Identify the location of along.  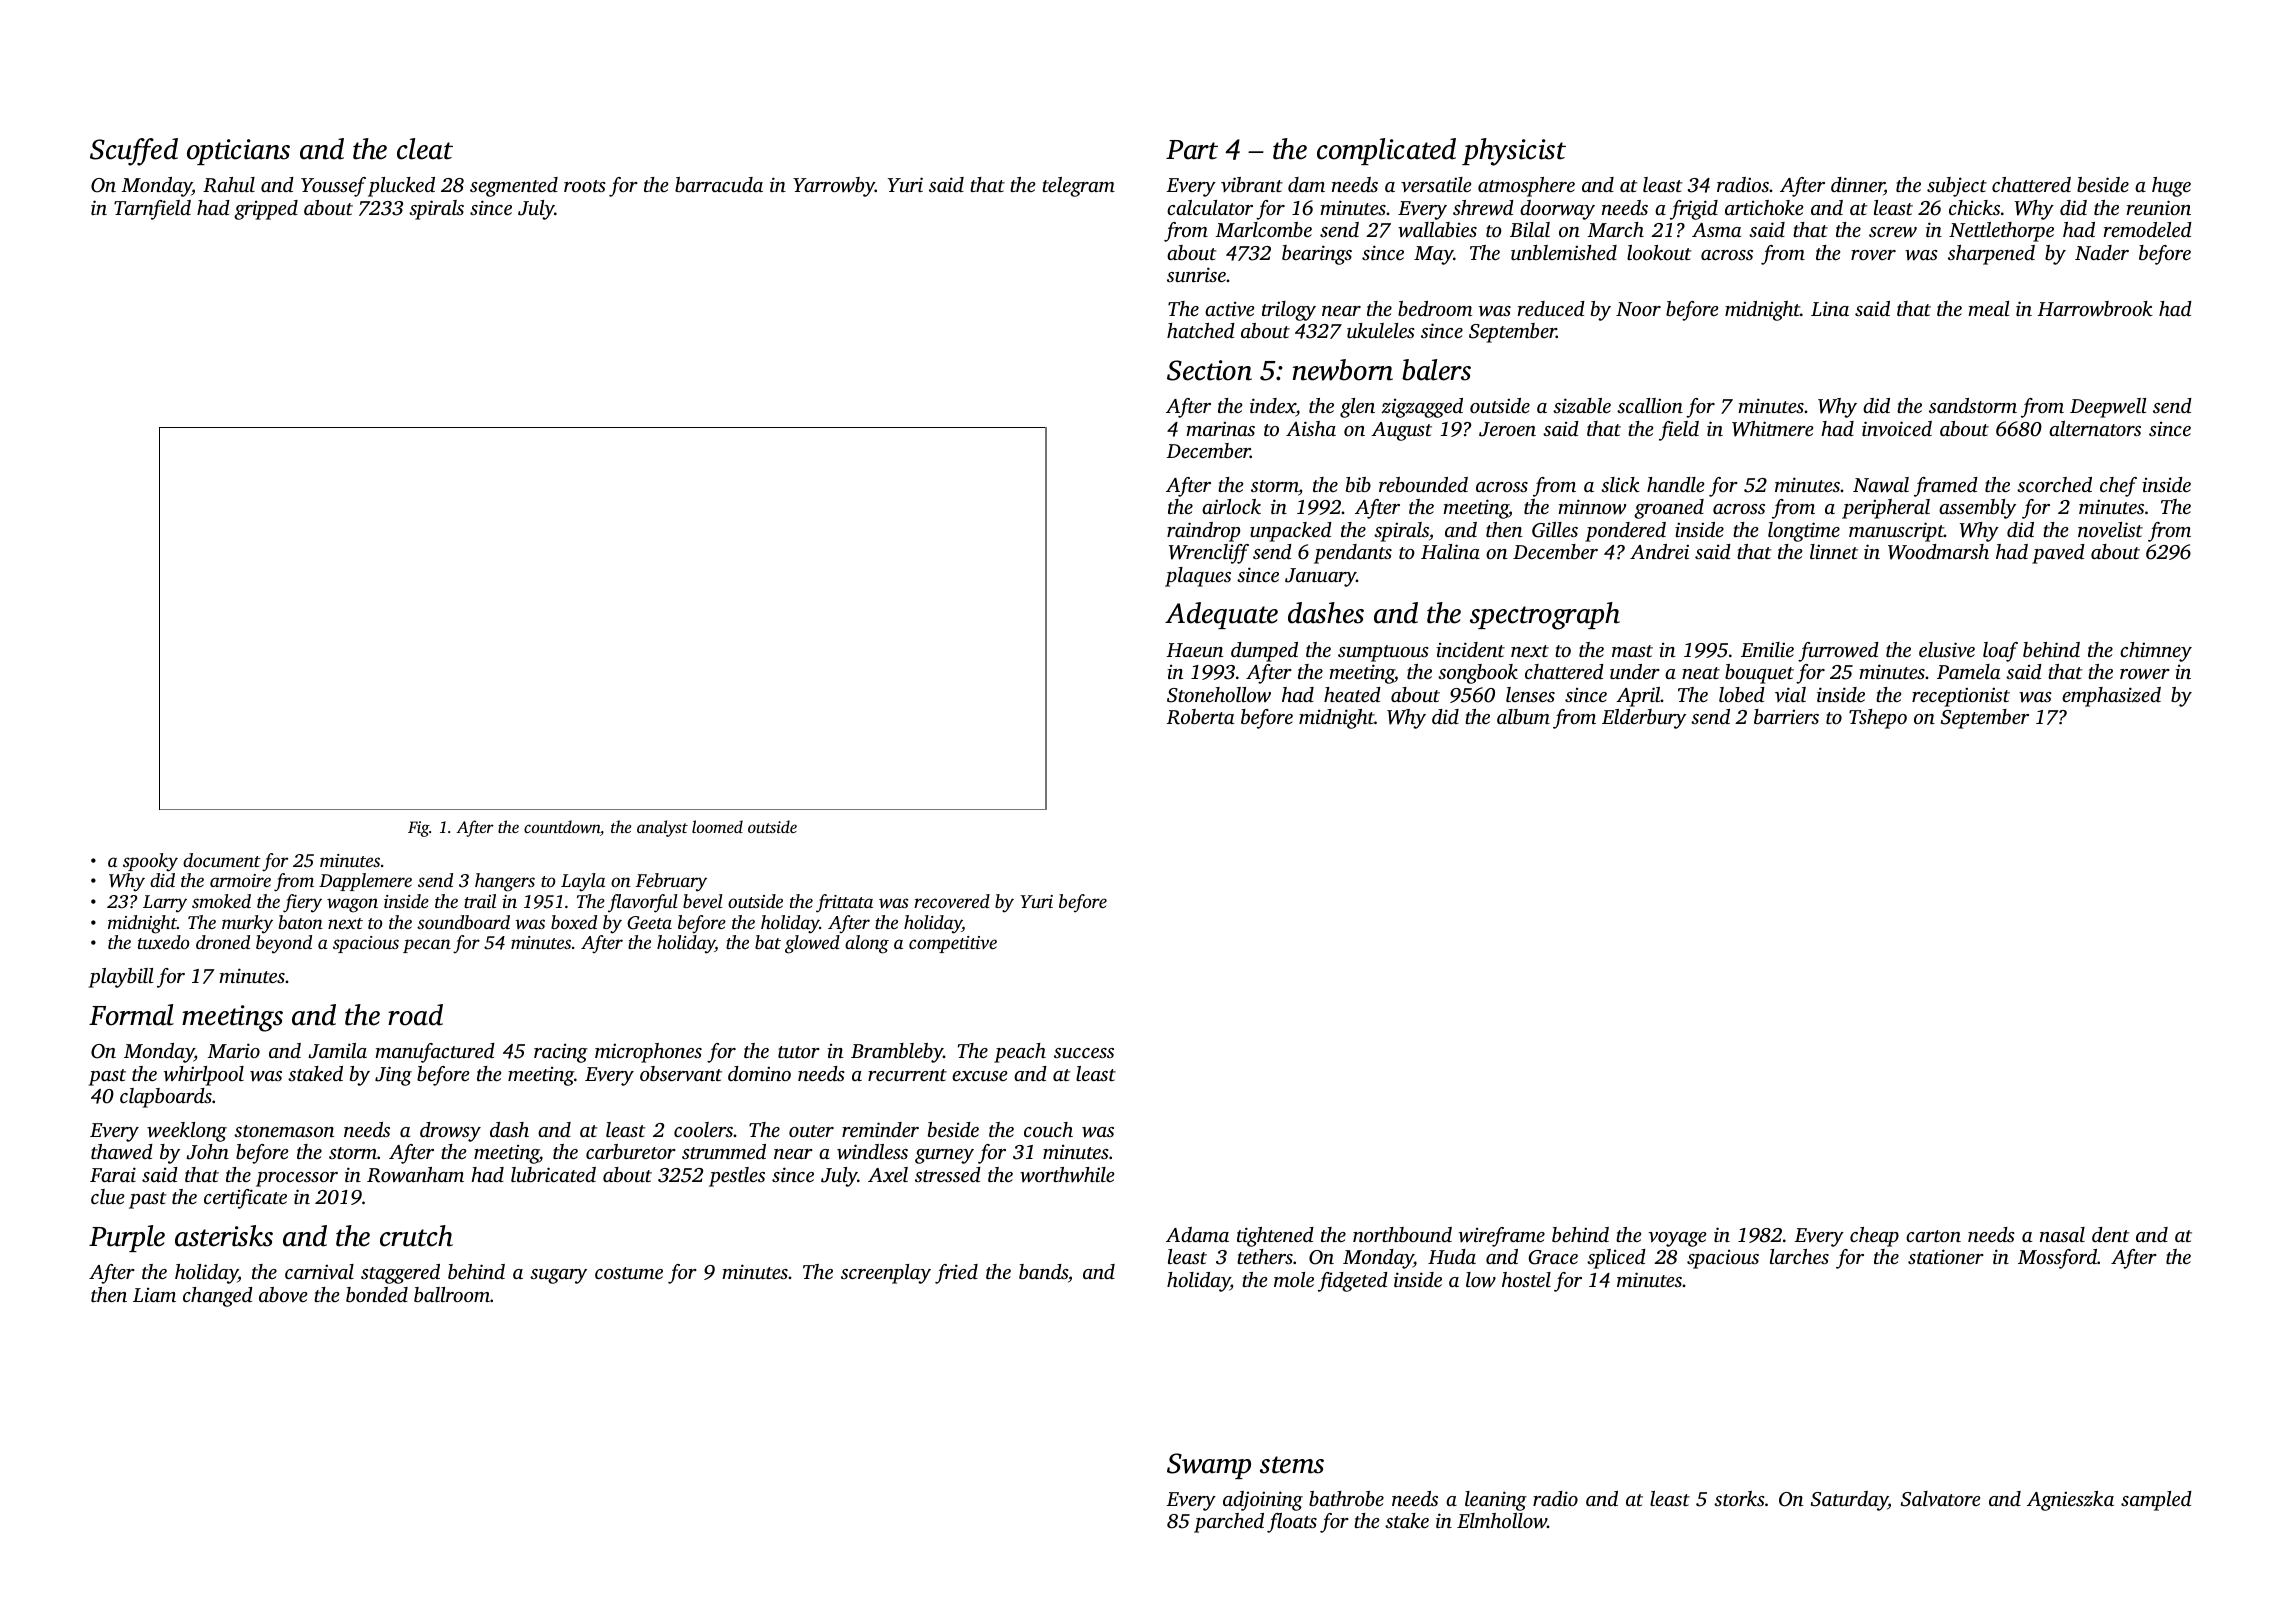
(867, 944).
